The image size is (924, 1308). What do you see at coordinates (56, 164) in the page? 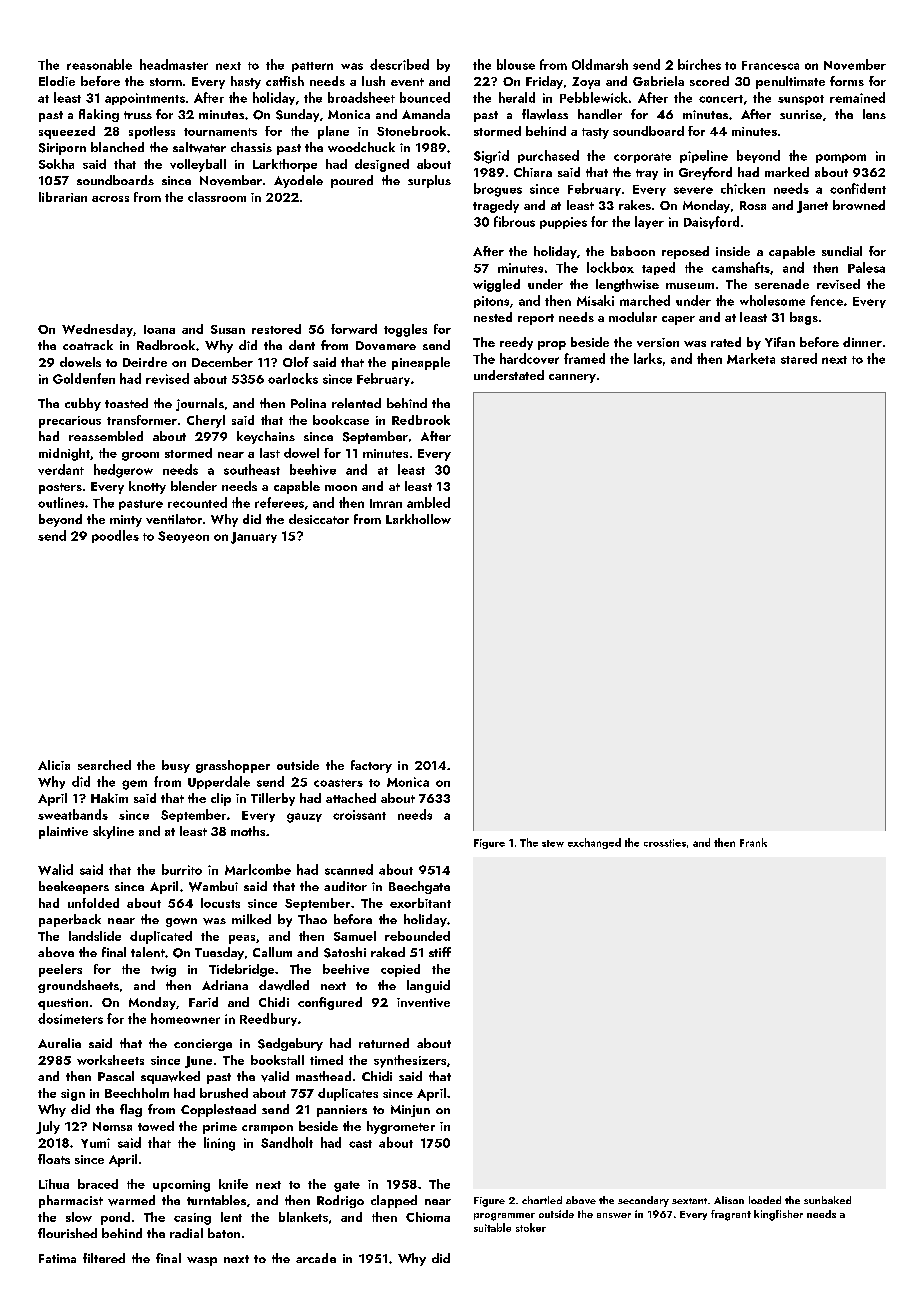
I see `Sokha` at bounding box center [56, 164].
